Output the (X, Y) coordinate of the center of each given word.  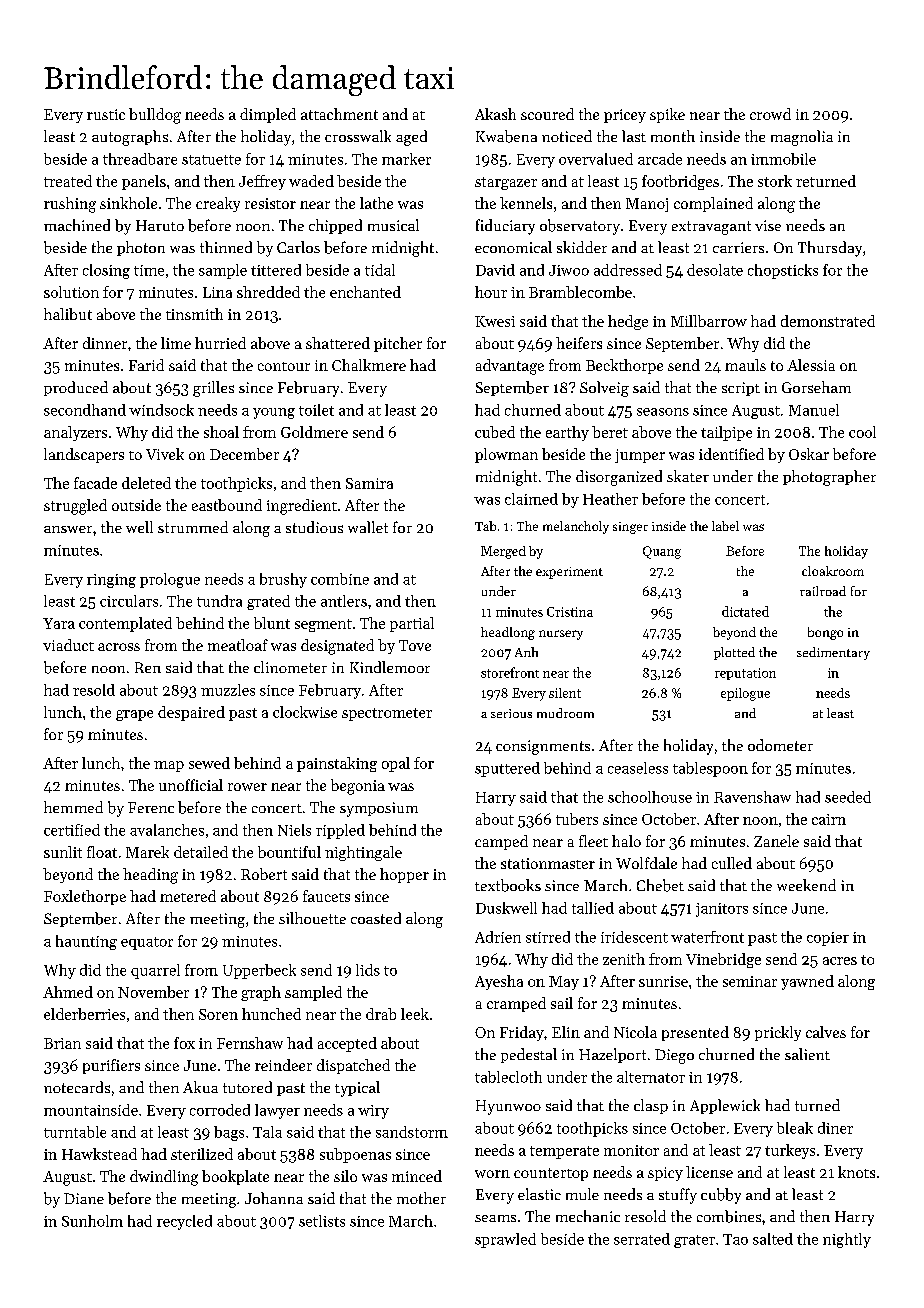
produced (76, 388)
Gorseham (816, 387)
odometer (780, 745)
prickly (778, 1033)
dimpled (268, 115)
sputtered (507, 769)
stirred (548, 937)
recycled (184, 1222)
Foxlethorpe (85, 897)
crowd (770, 114)
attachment (339, 114)
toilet (316, 410)
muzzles (228, 690)
